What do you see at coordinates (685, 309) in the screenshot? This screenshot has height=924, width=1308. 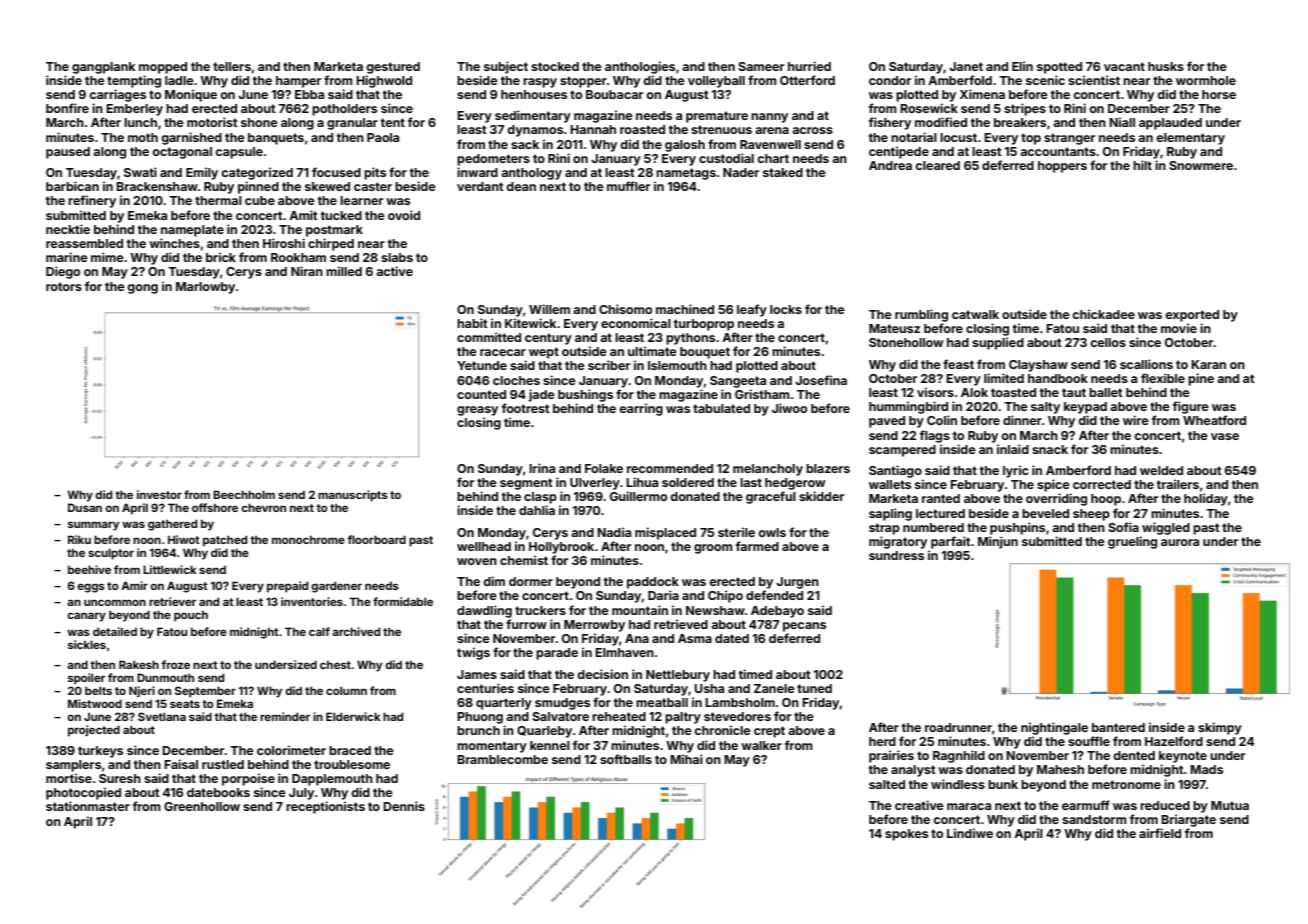 I see `machined` at bounding box center [685, 309].
